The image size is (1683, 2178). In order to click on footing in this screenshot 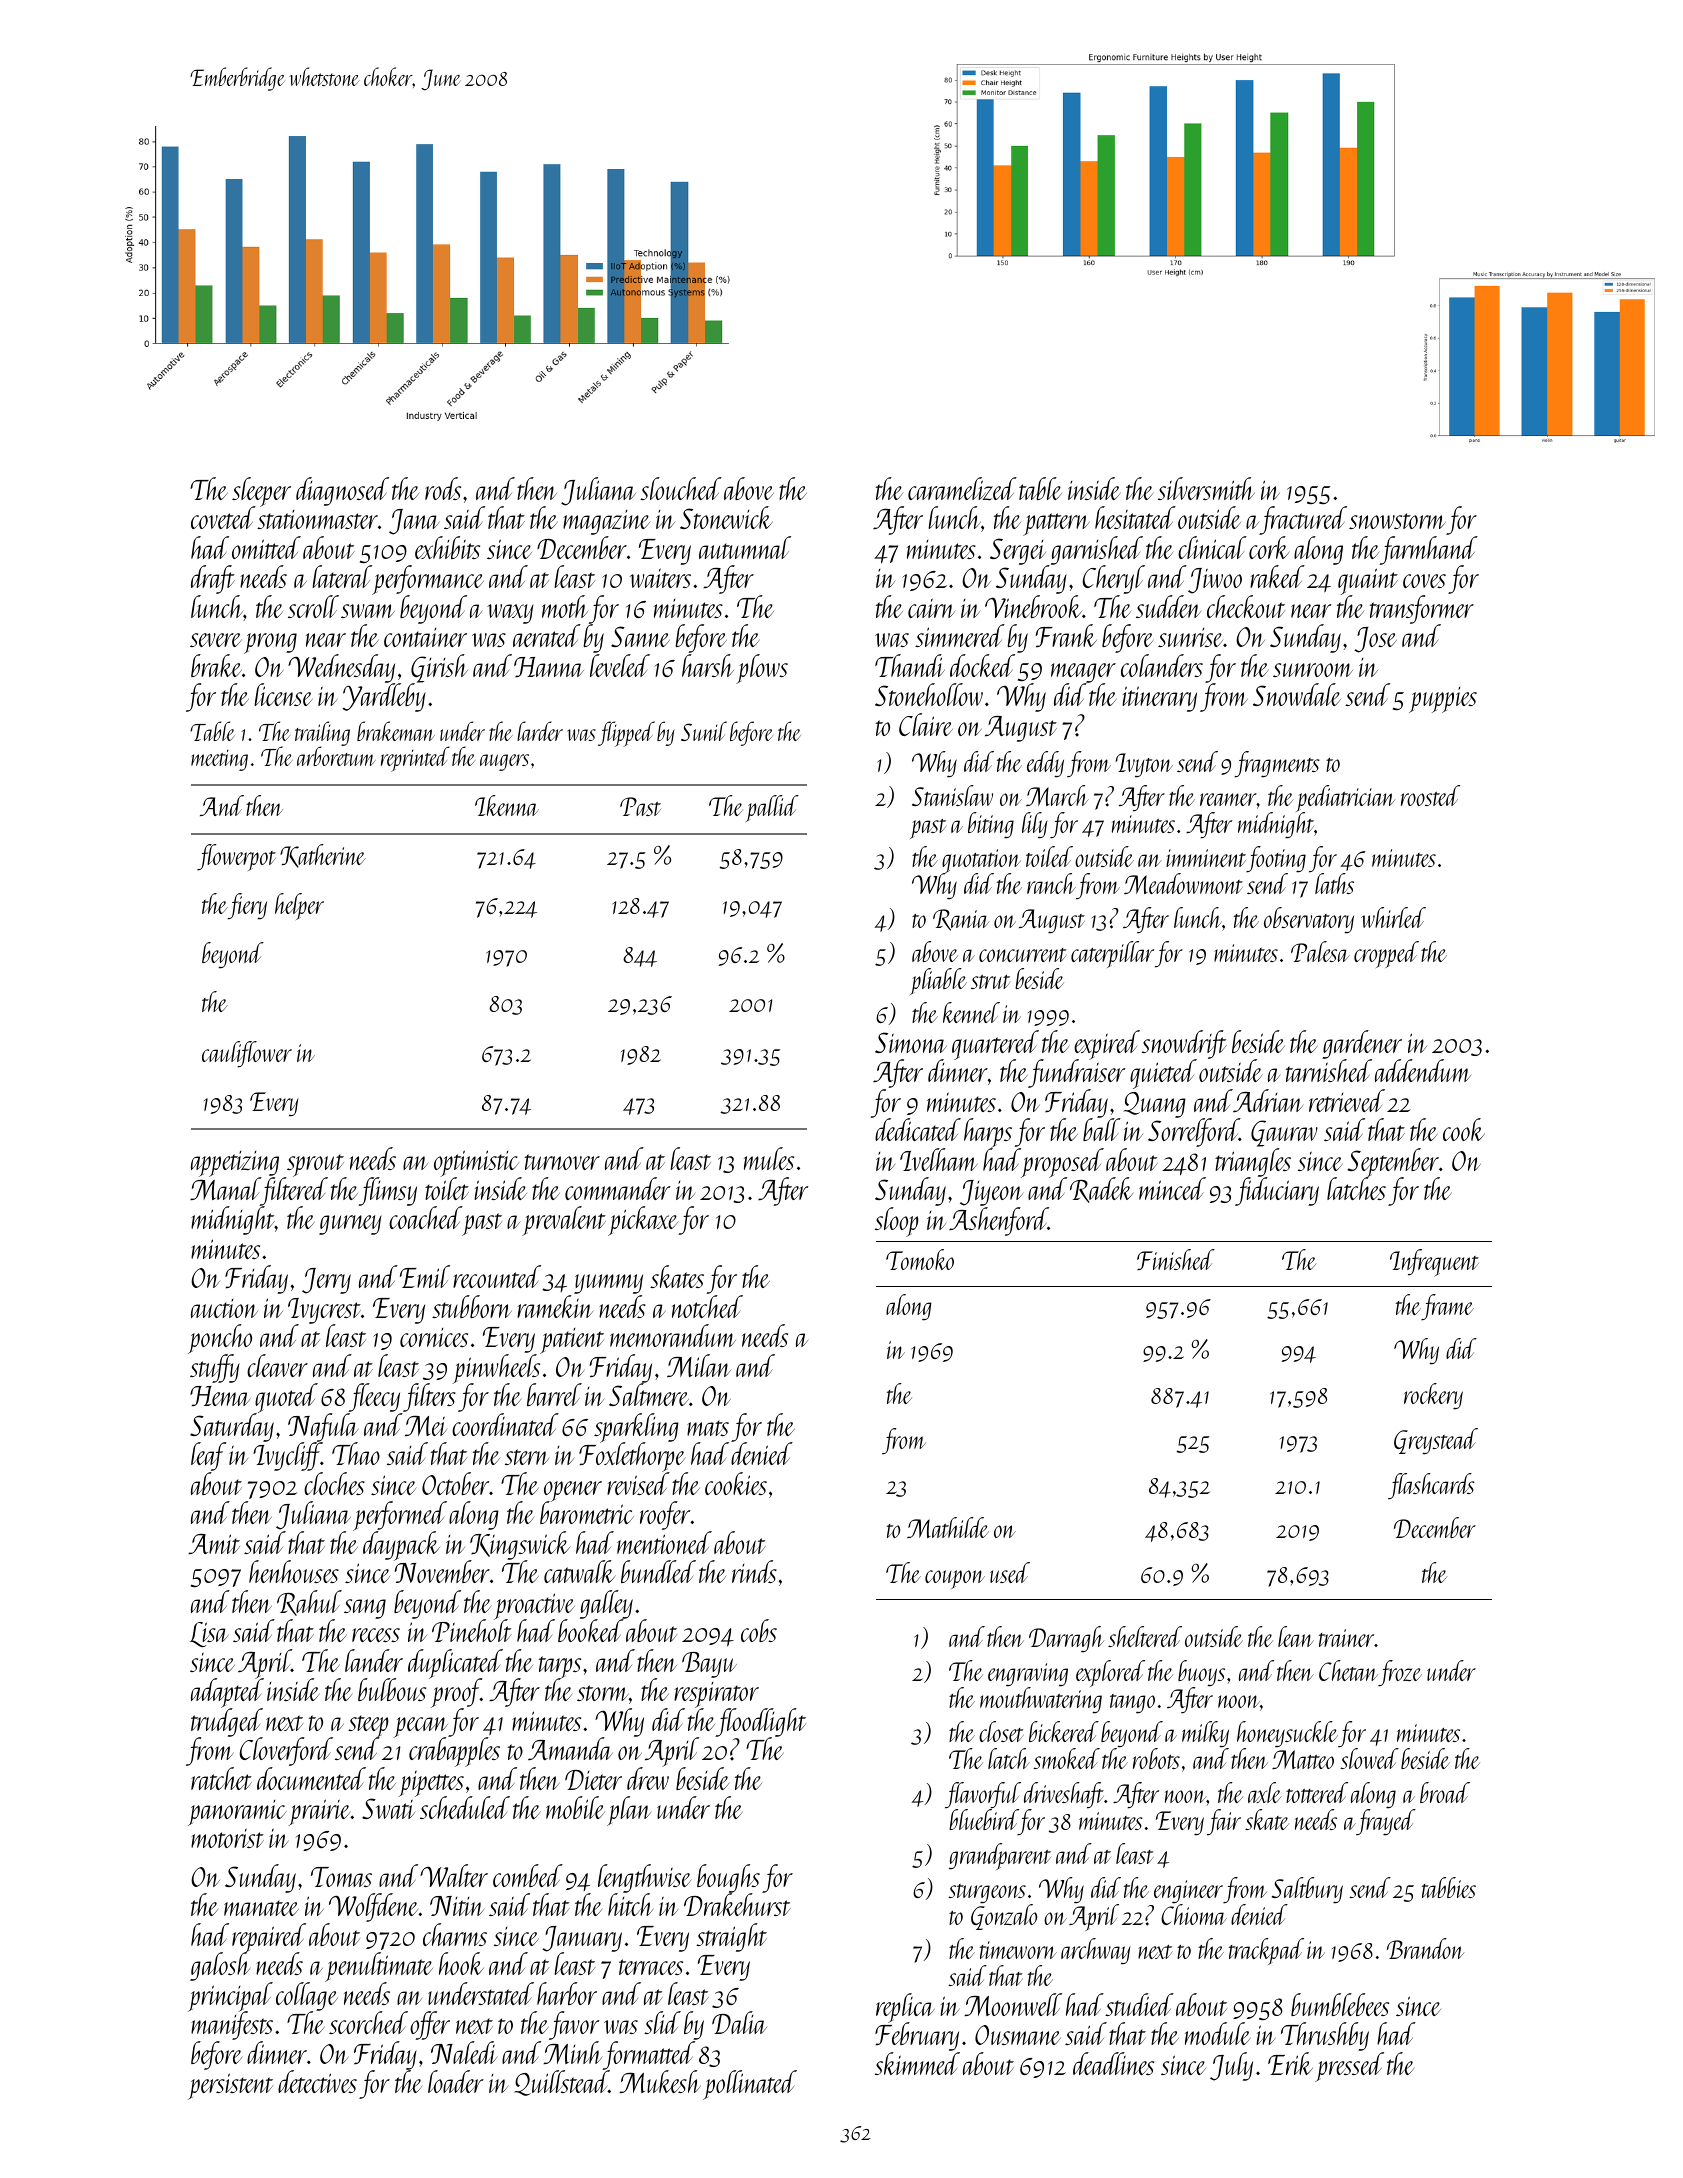, I will do `click(1276, 859)`.
